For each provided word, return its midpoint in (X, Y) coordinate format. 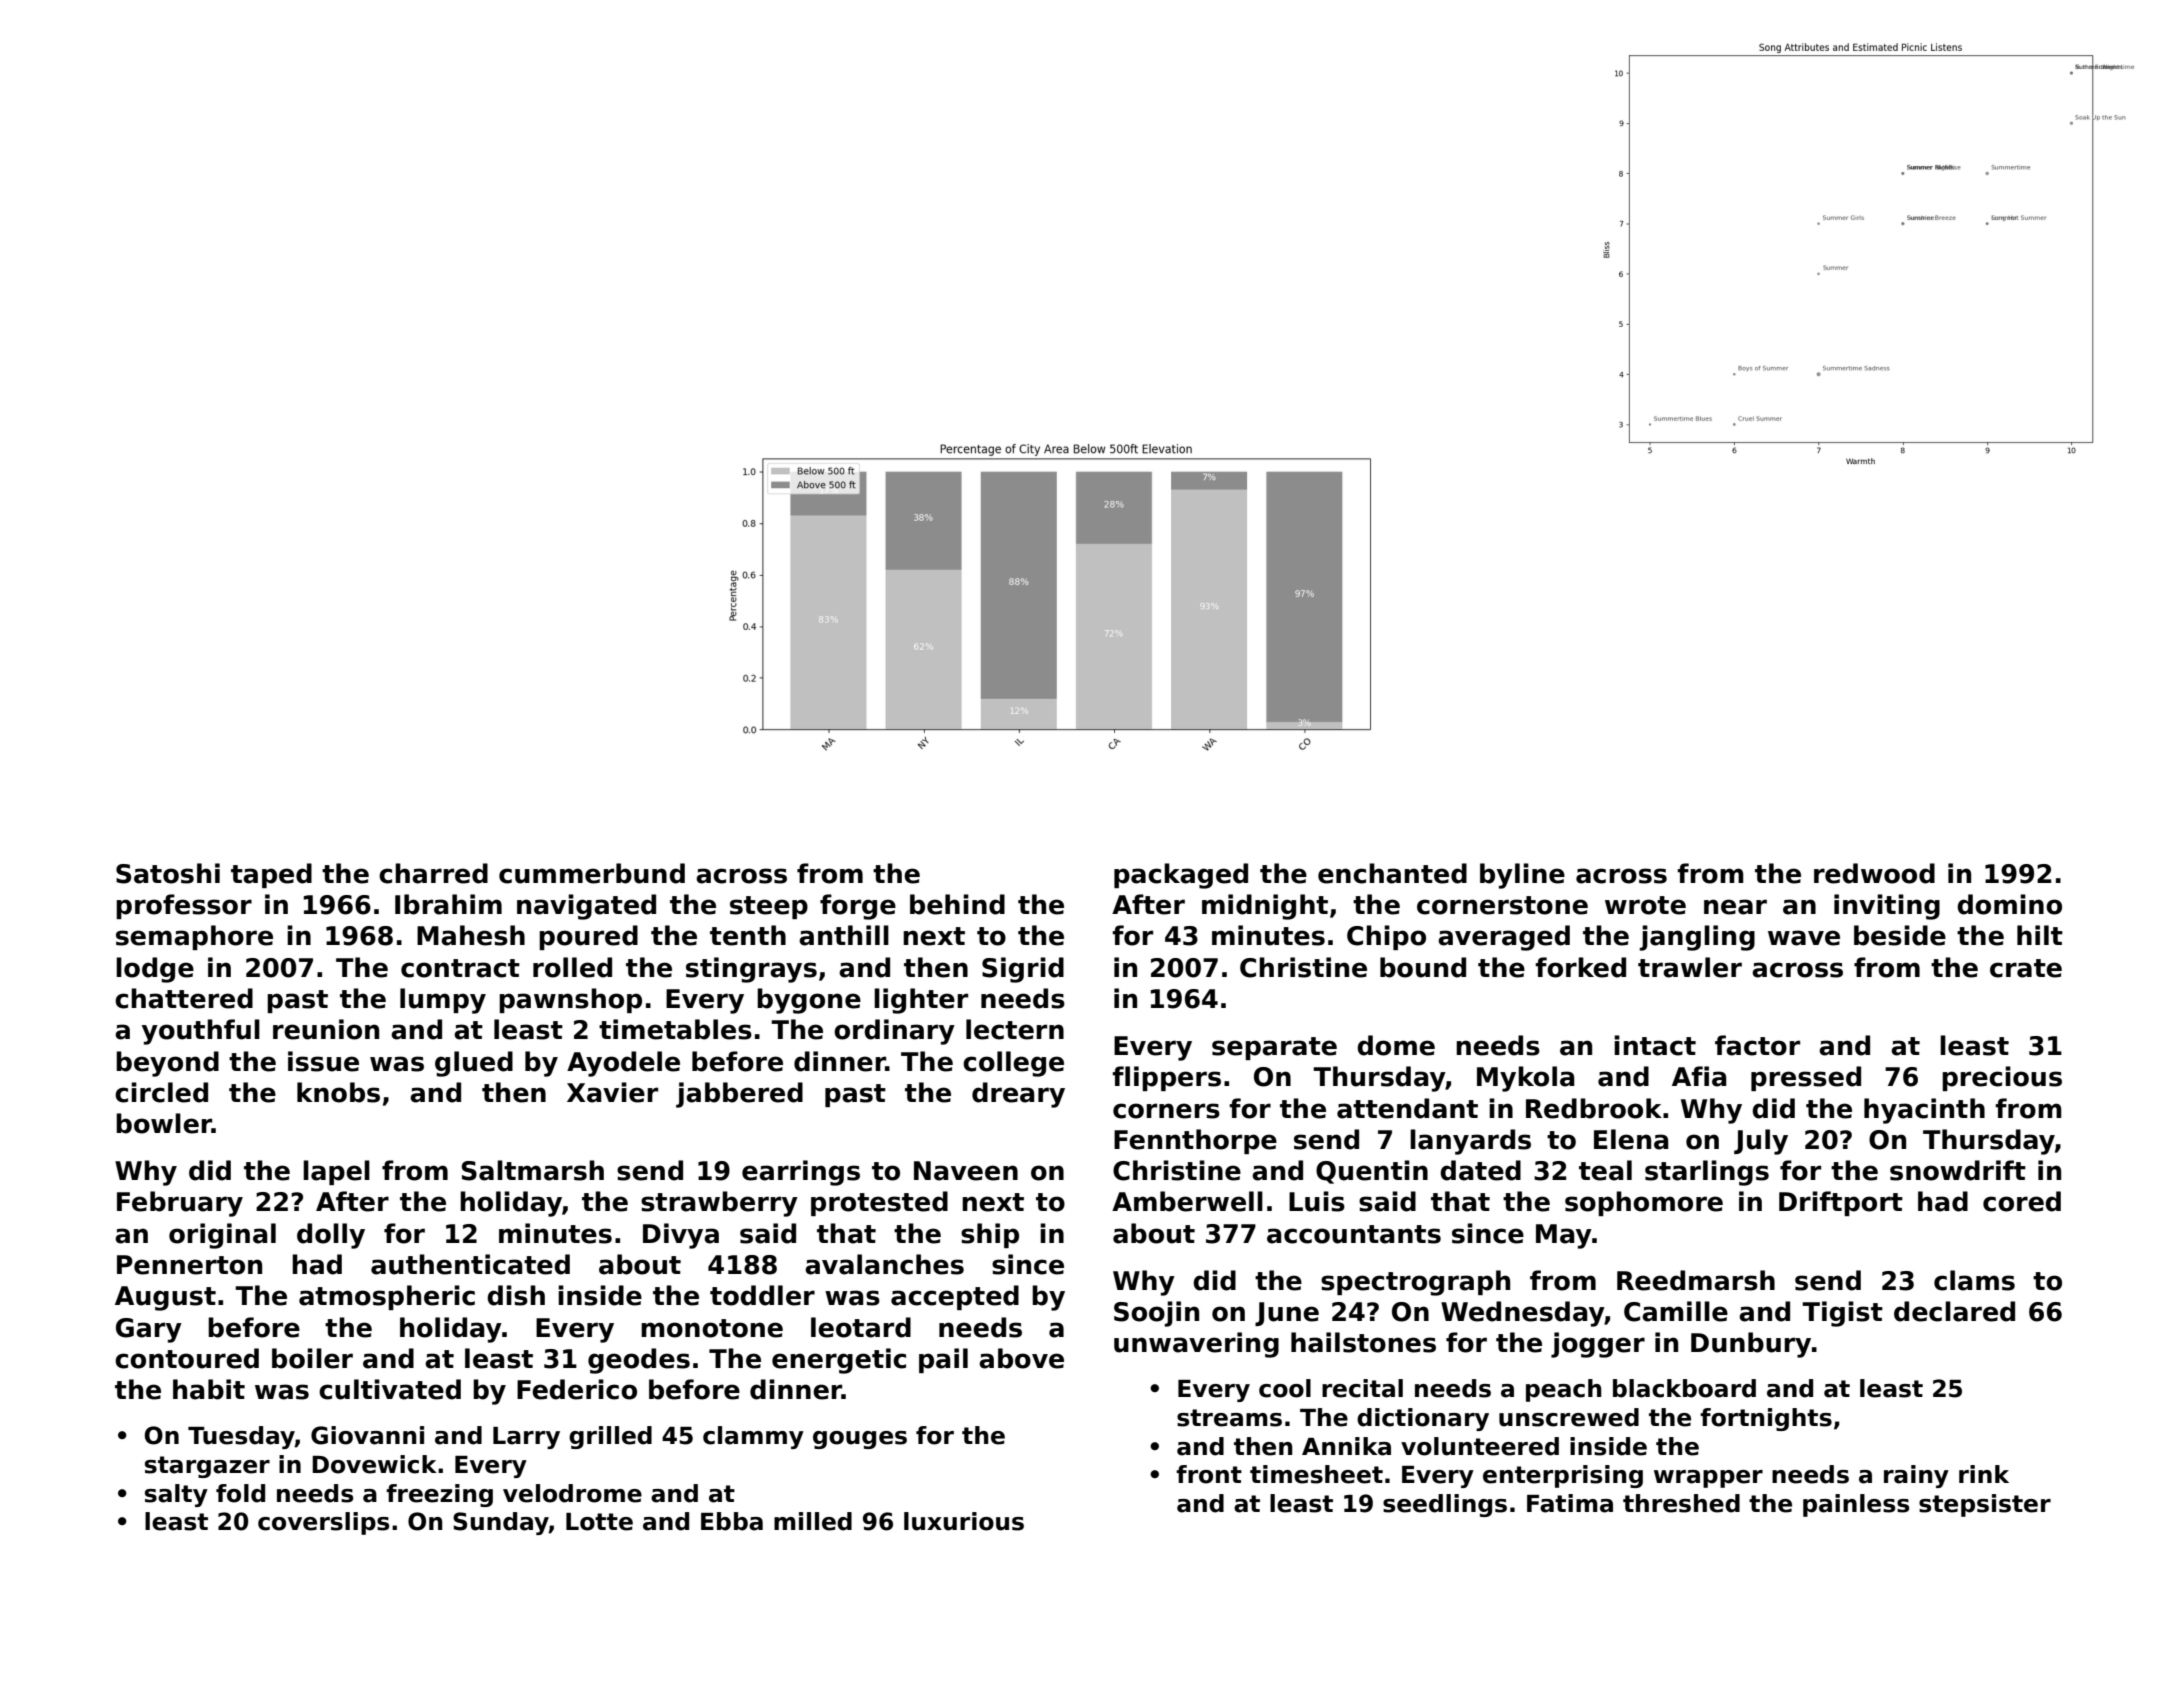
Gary (149, 1330)
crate (2026, 968)
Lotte (599, 1522)
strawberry (719, 1204)
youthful (201, 1032)
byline (1522, 876)
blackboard (1684, 1388)
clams (1974, 1280)
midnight (1265, 907)
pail (943, 1360)
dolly (331, 1236)
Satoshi (168, 873)
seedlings (1445, 1505)
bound (1423, 967)
